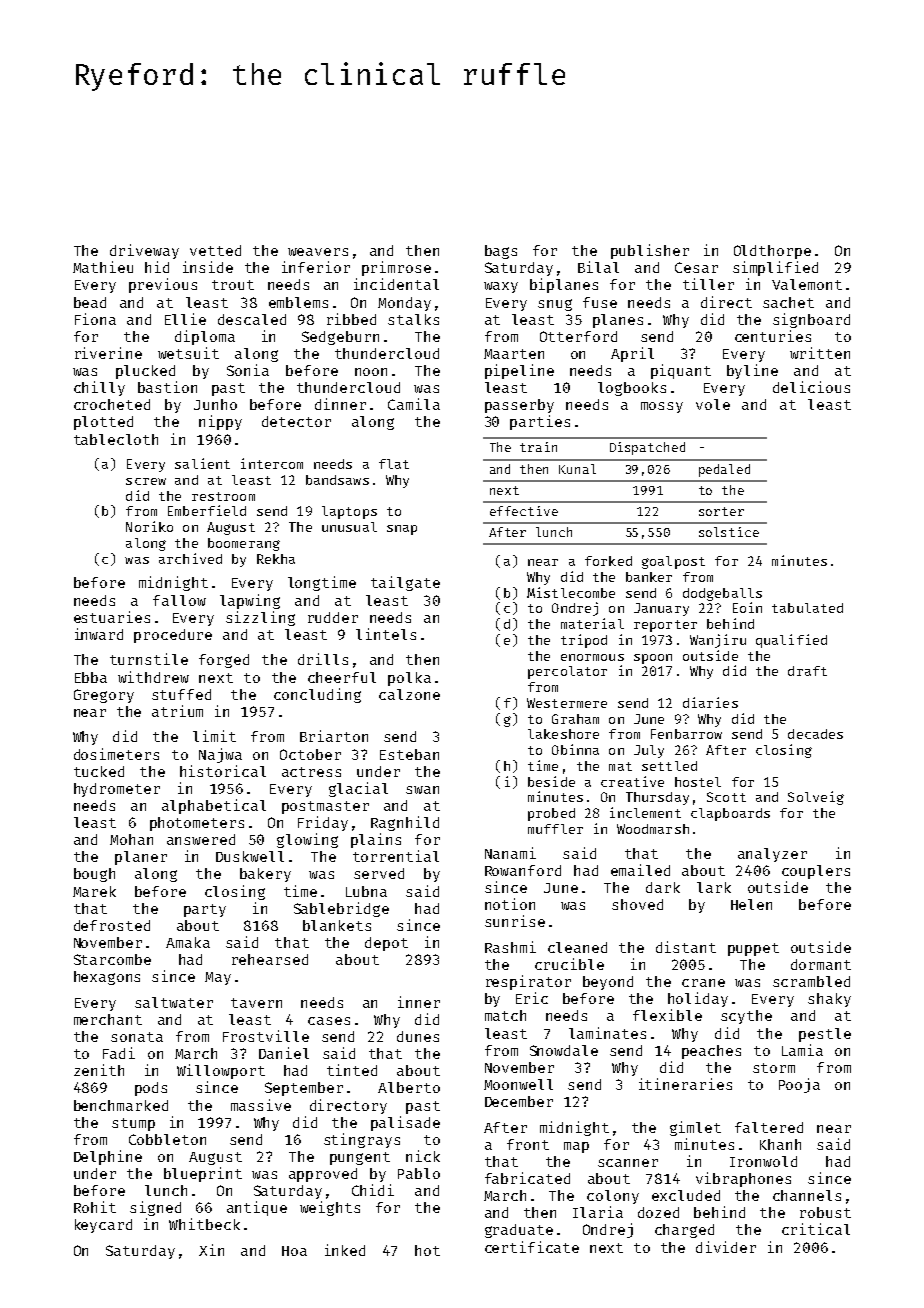 This page has width=924, height=1308. What do you see at coordinates (256, 1003) in the page?
I see `tavern` at bounding box center [256, 1003].
